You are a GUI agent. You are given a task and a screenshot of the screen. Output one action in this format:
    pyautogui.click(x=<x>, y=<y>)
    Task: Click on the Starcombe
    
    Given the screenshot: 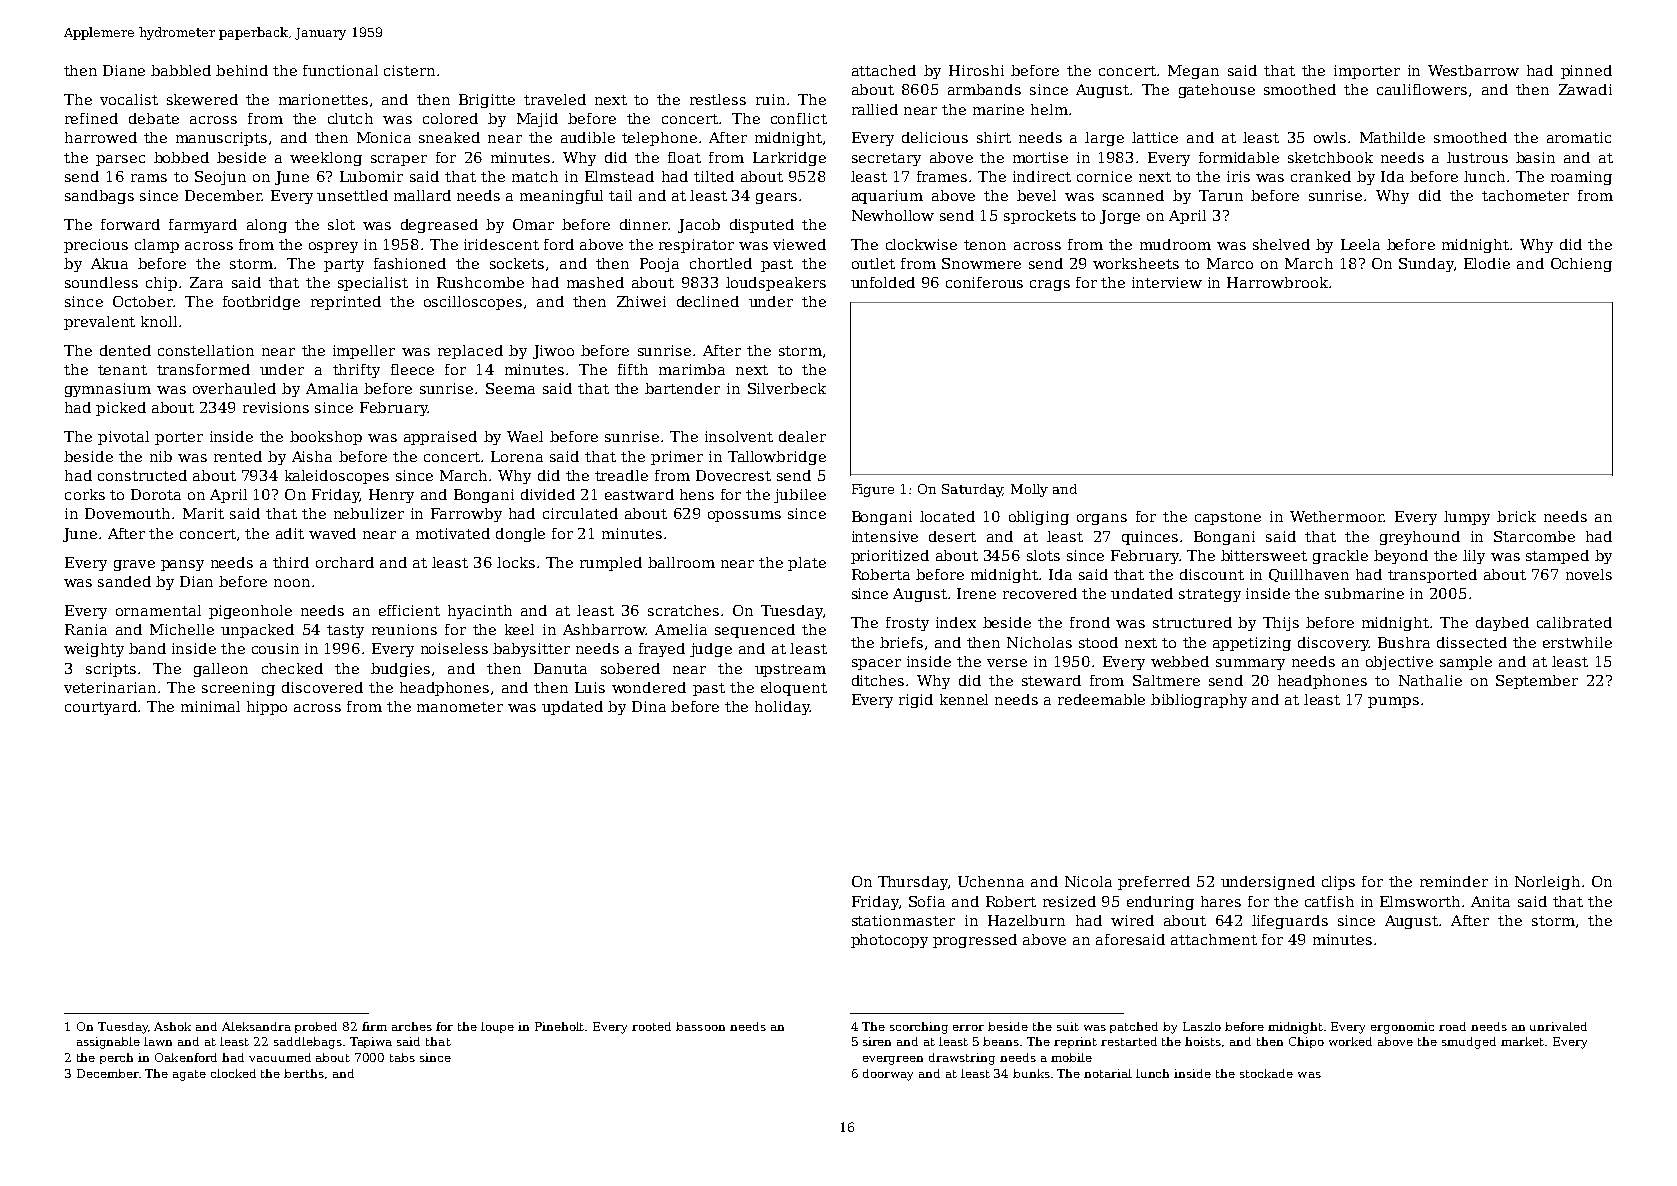 What is the action you would take?
    pyautogui.click(x=1534, y=536)
